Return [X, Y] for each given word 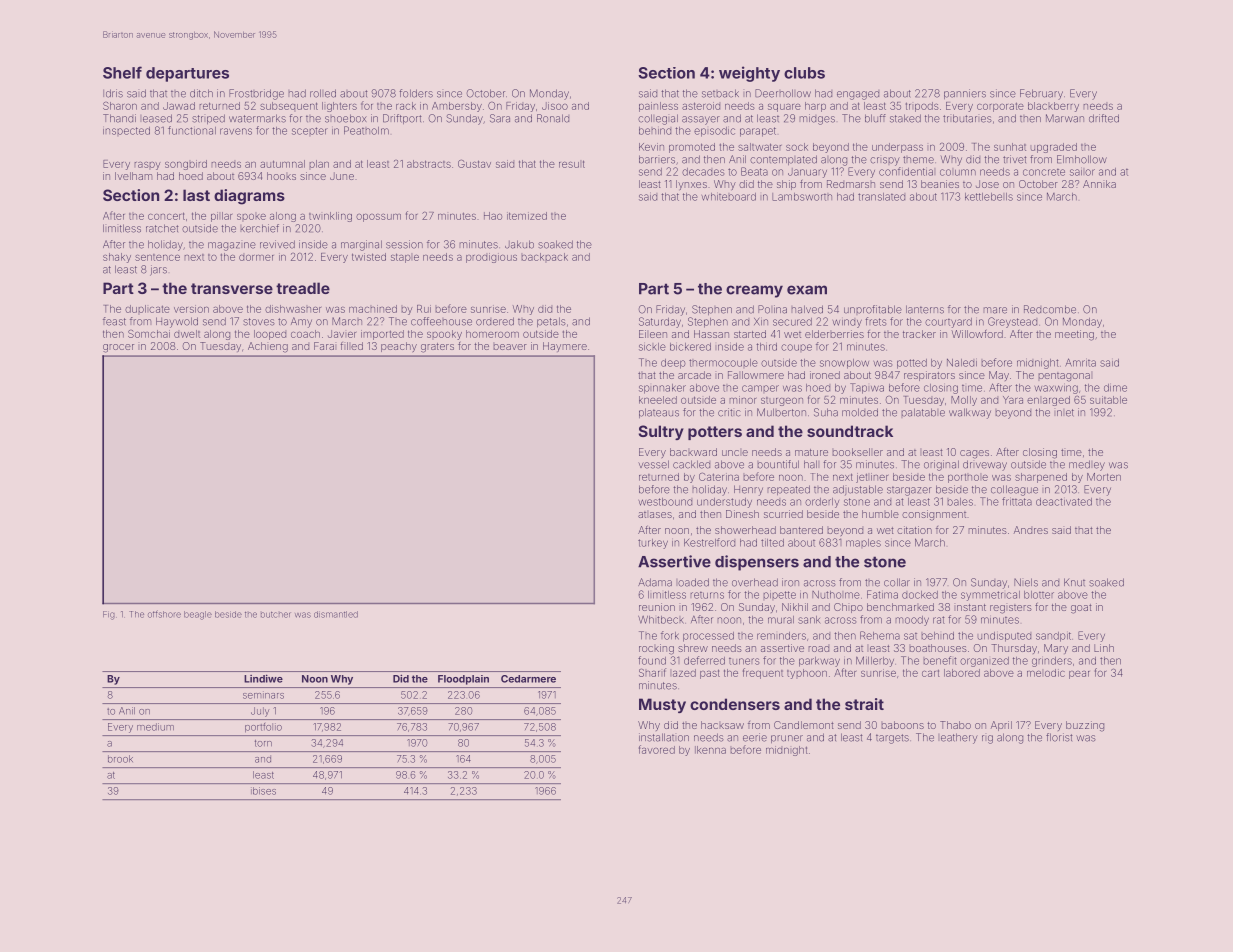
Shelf [122, 72]
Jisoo [555, 106]
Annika [1099, 184]
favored [657, 749]
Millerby [875, 661]
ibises [263, 791]
